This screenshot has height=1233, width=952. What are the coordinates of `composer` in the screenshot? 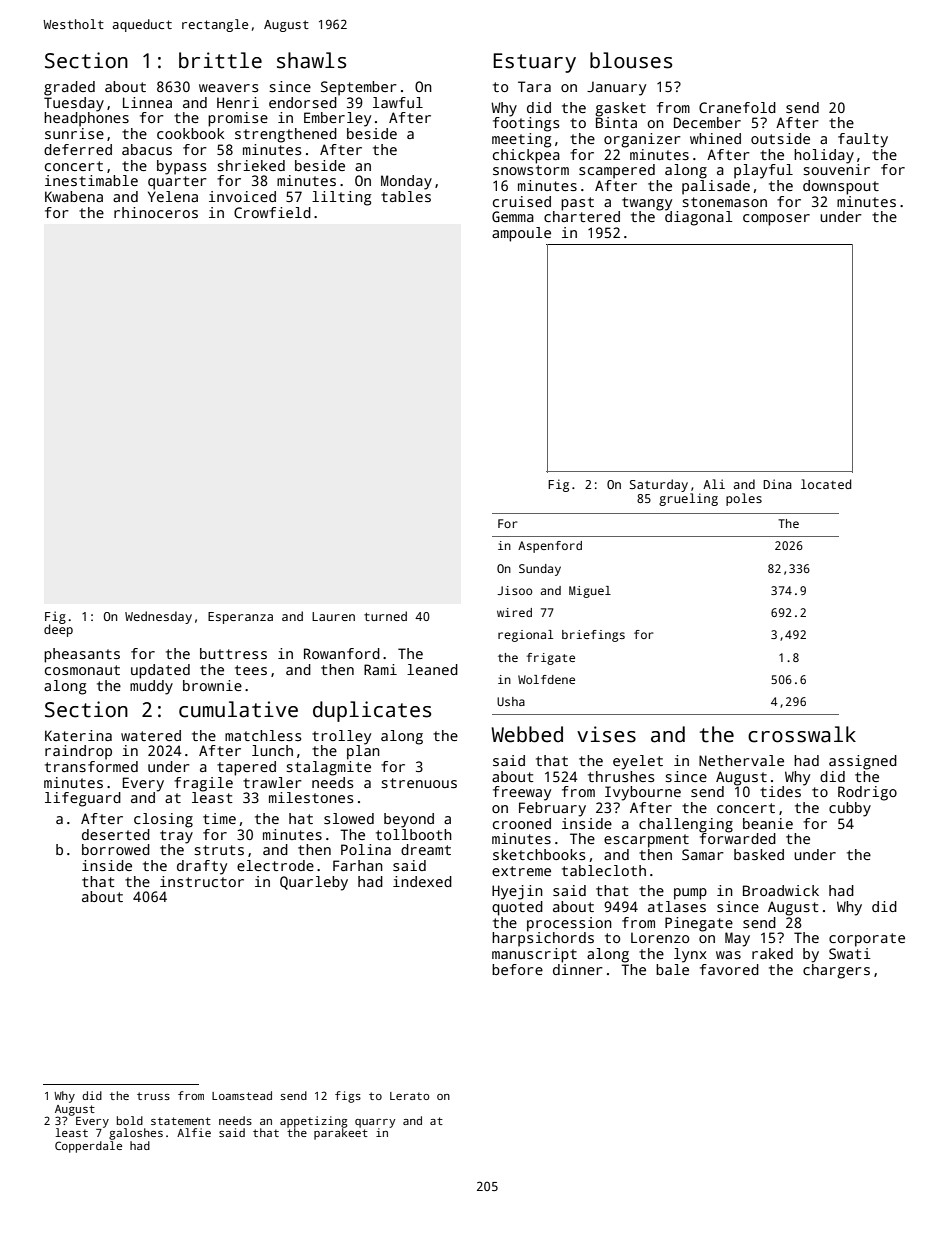 It's located at (776, 220).
